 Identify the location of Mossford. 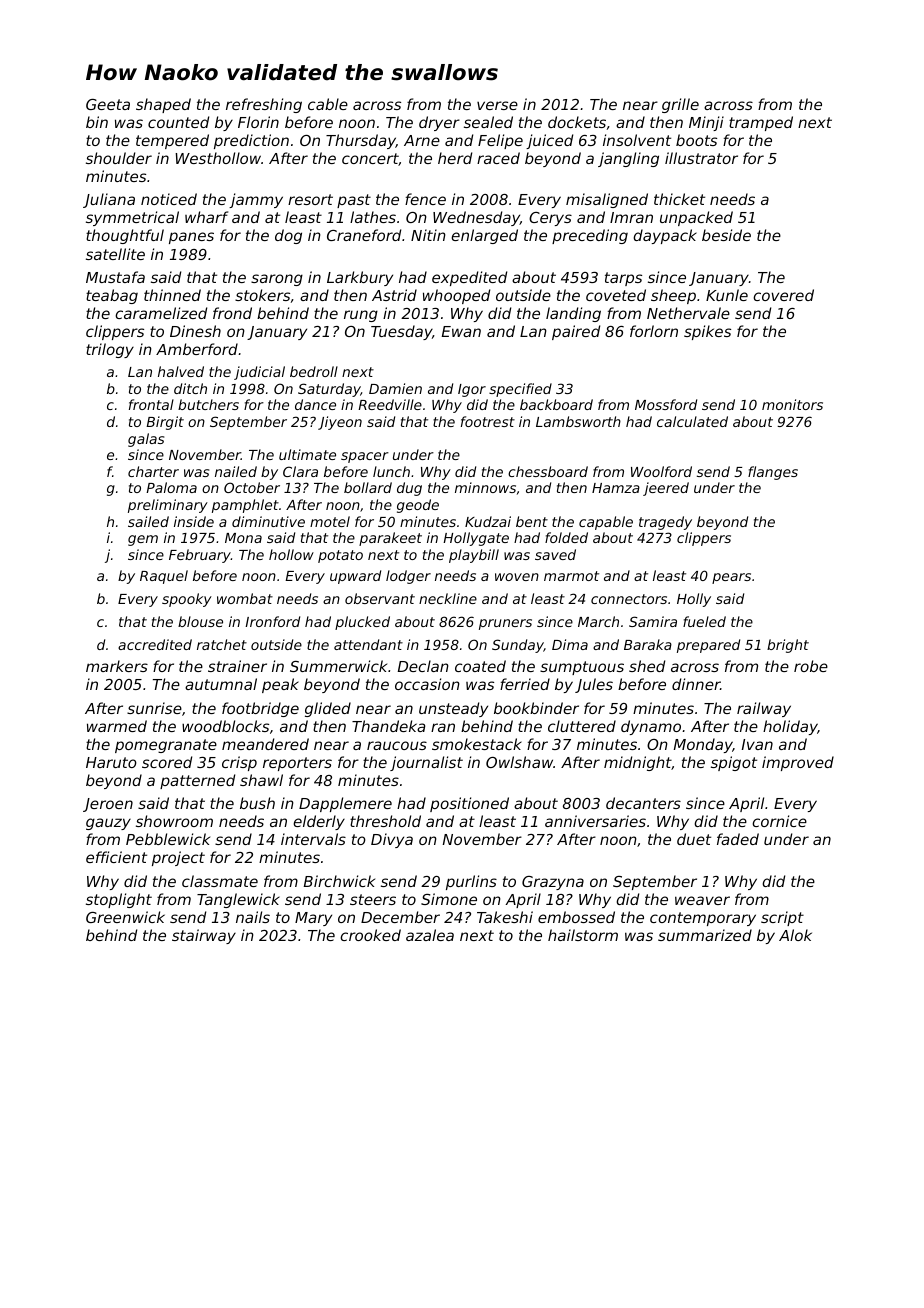
(666, 404).
